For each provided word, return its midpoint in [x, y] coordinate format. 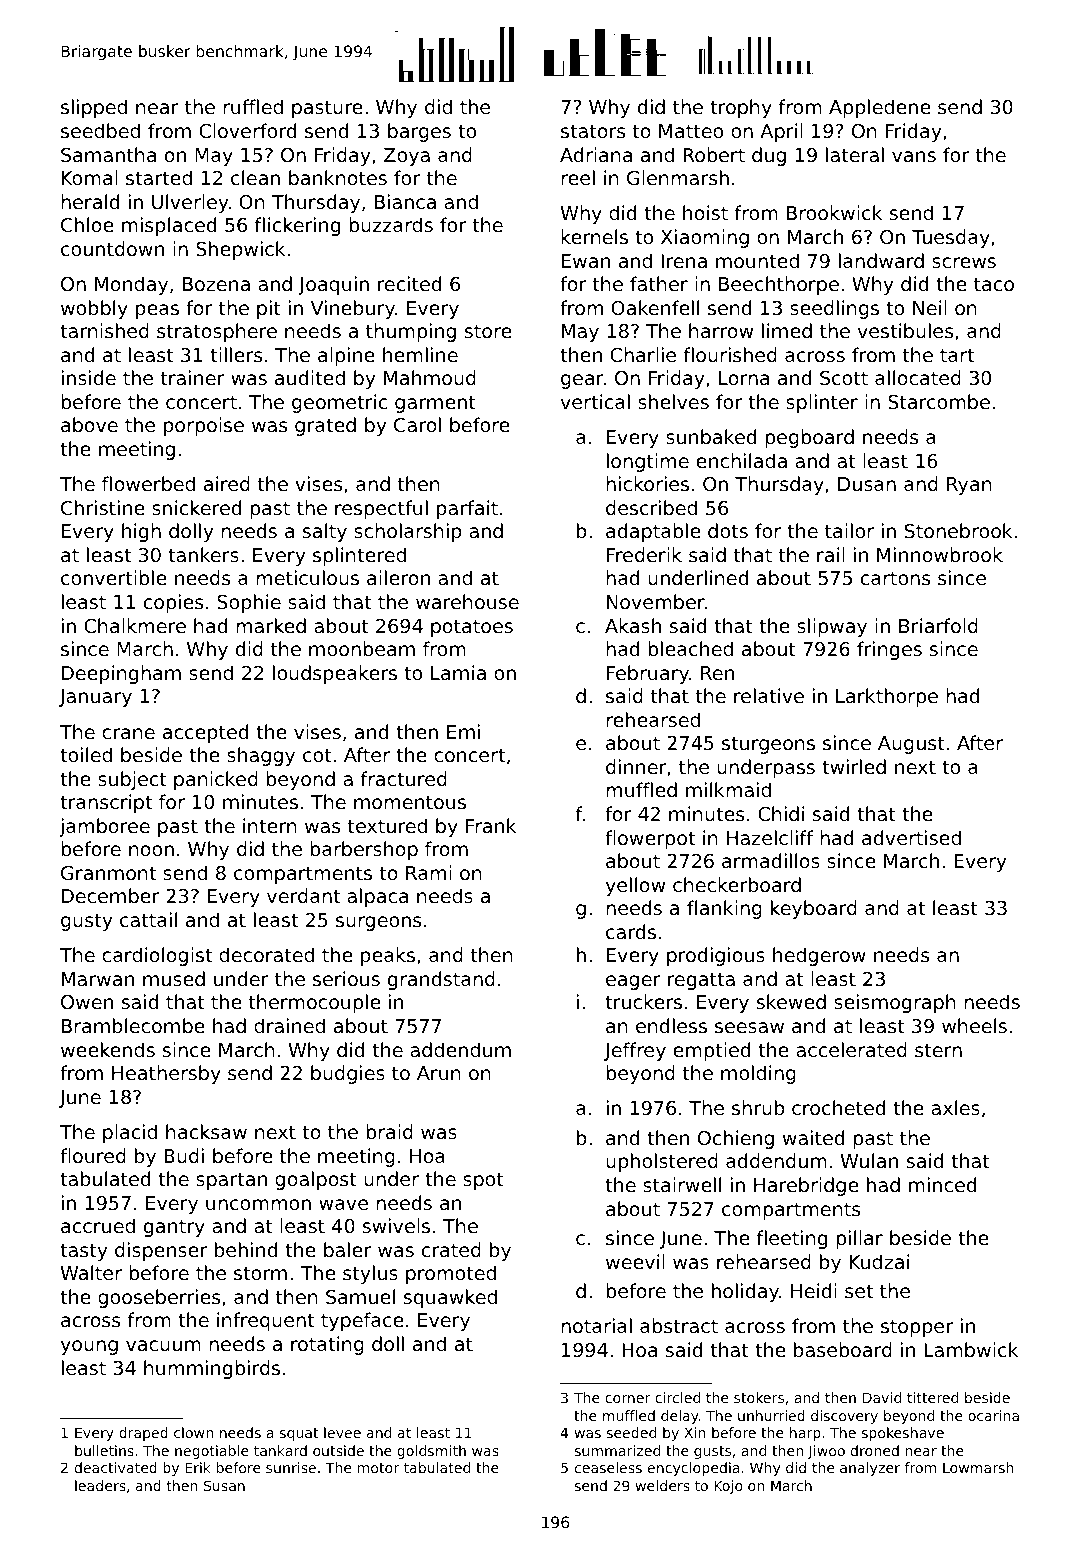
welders [663, 1485]
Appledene [880, 108]
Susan [224, 1485]
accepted [205, 733]
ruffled [253, 106]
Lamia [458, 672]
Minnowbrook [940, 554]
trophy [741, 108]
